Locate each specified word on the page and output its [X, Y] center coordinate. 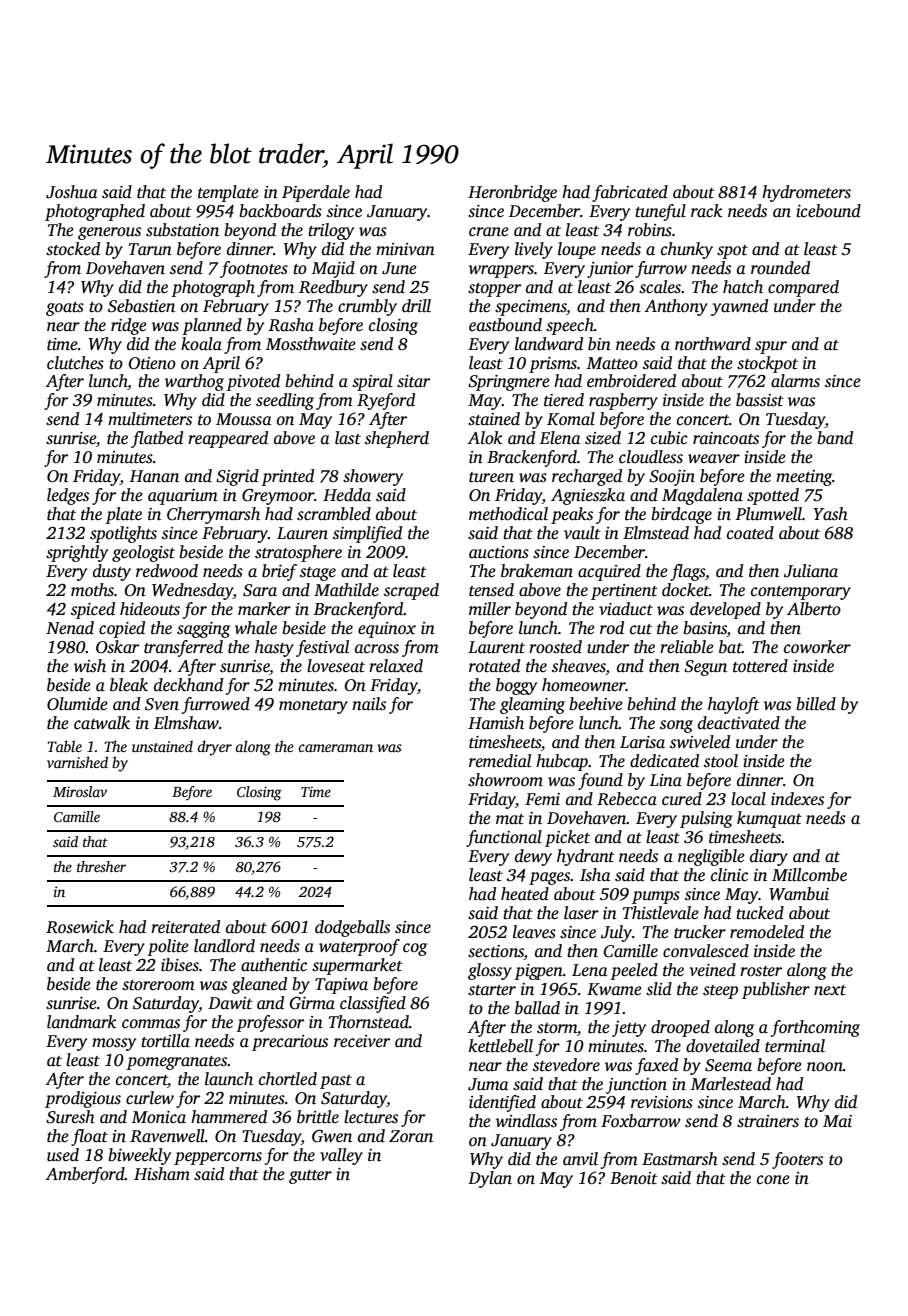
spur [771, 347]
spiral [372, 382]
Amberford [85, 1175]
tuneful [660, 212]
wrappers [501, 271]
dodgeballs [352, 928]
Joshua [72, 192]
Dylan [490, 1179]
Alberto [814, 609]
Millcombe [809, 875]
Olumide [77, 704]
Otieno [152, 363]
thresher [101, 866]
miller [490, 609]
